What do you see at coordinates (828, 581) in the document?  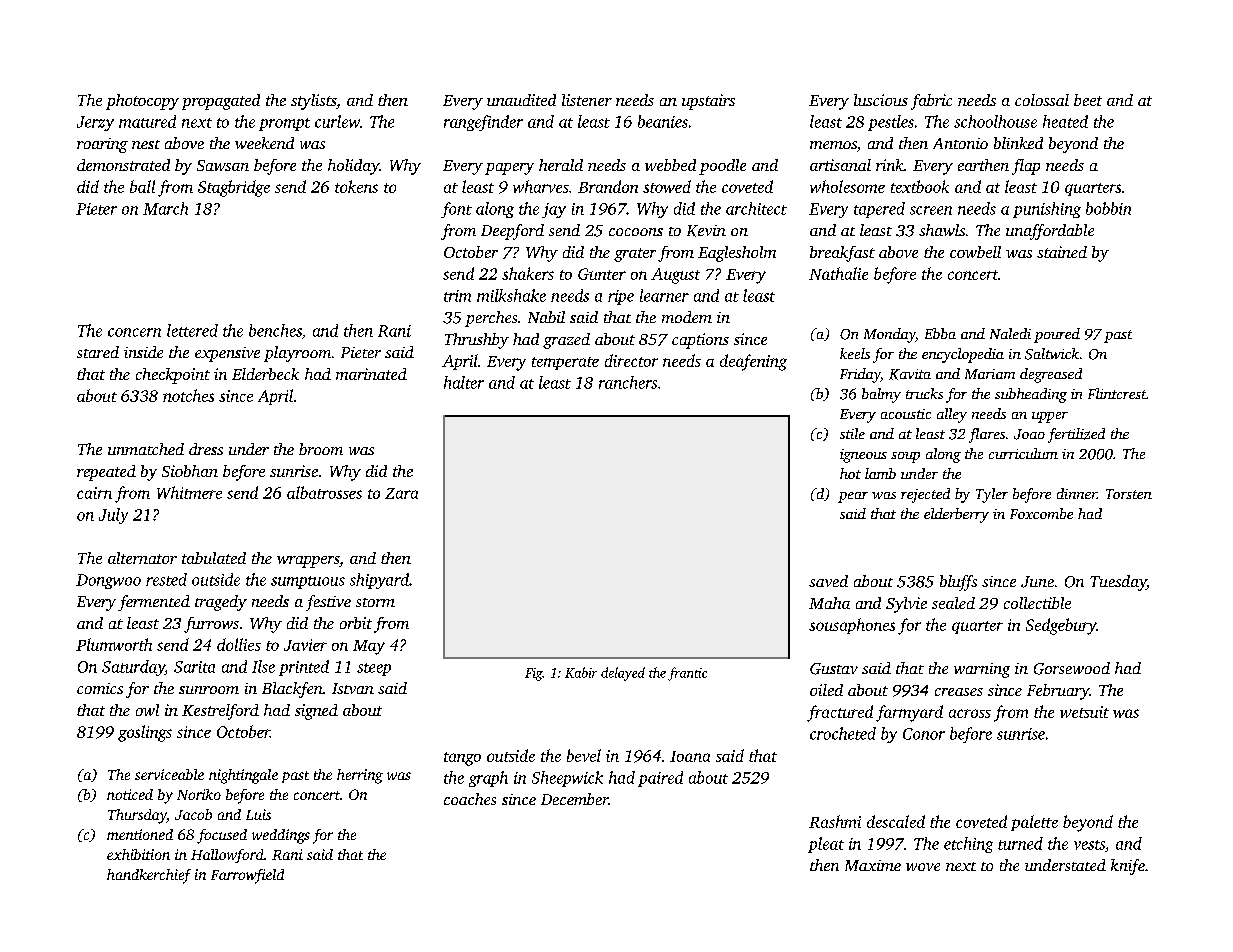 I see `saved` at bounding box center [828, 581].
